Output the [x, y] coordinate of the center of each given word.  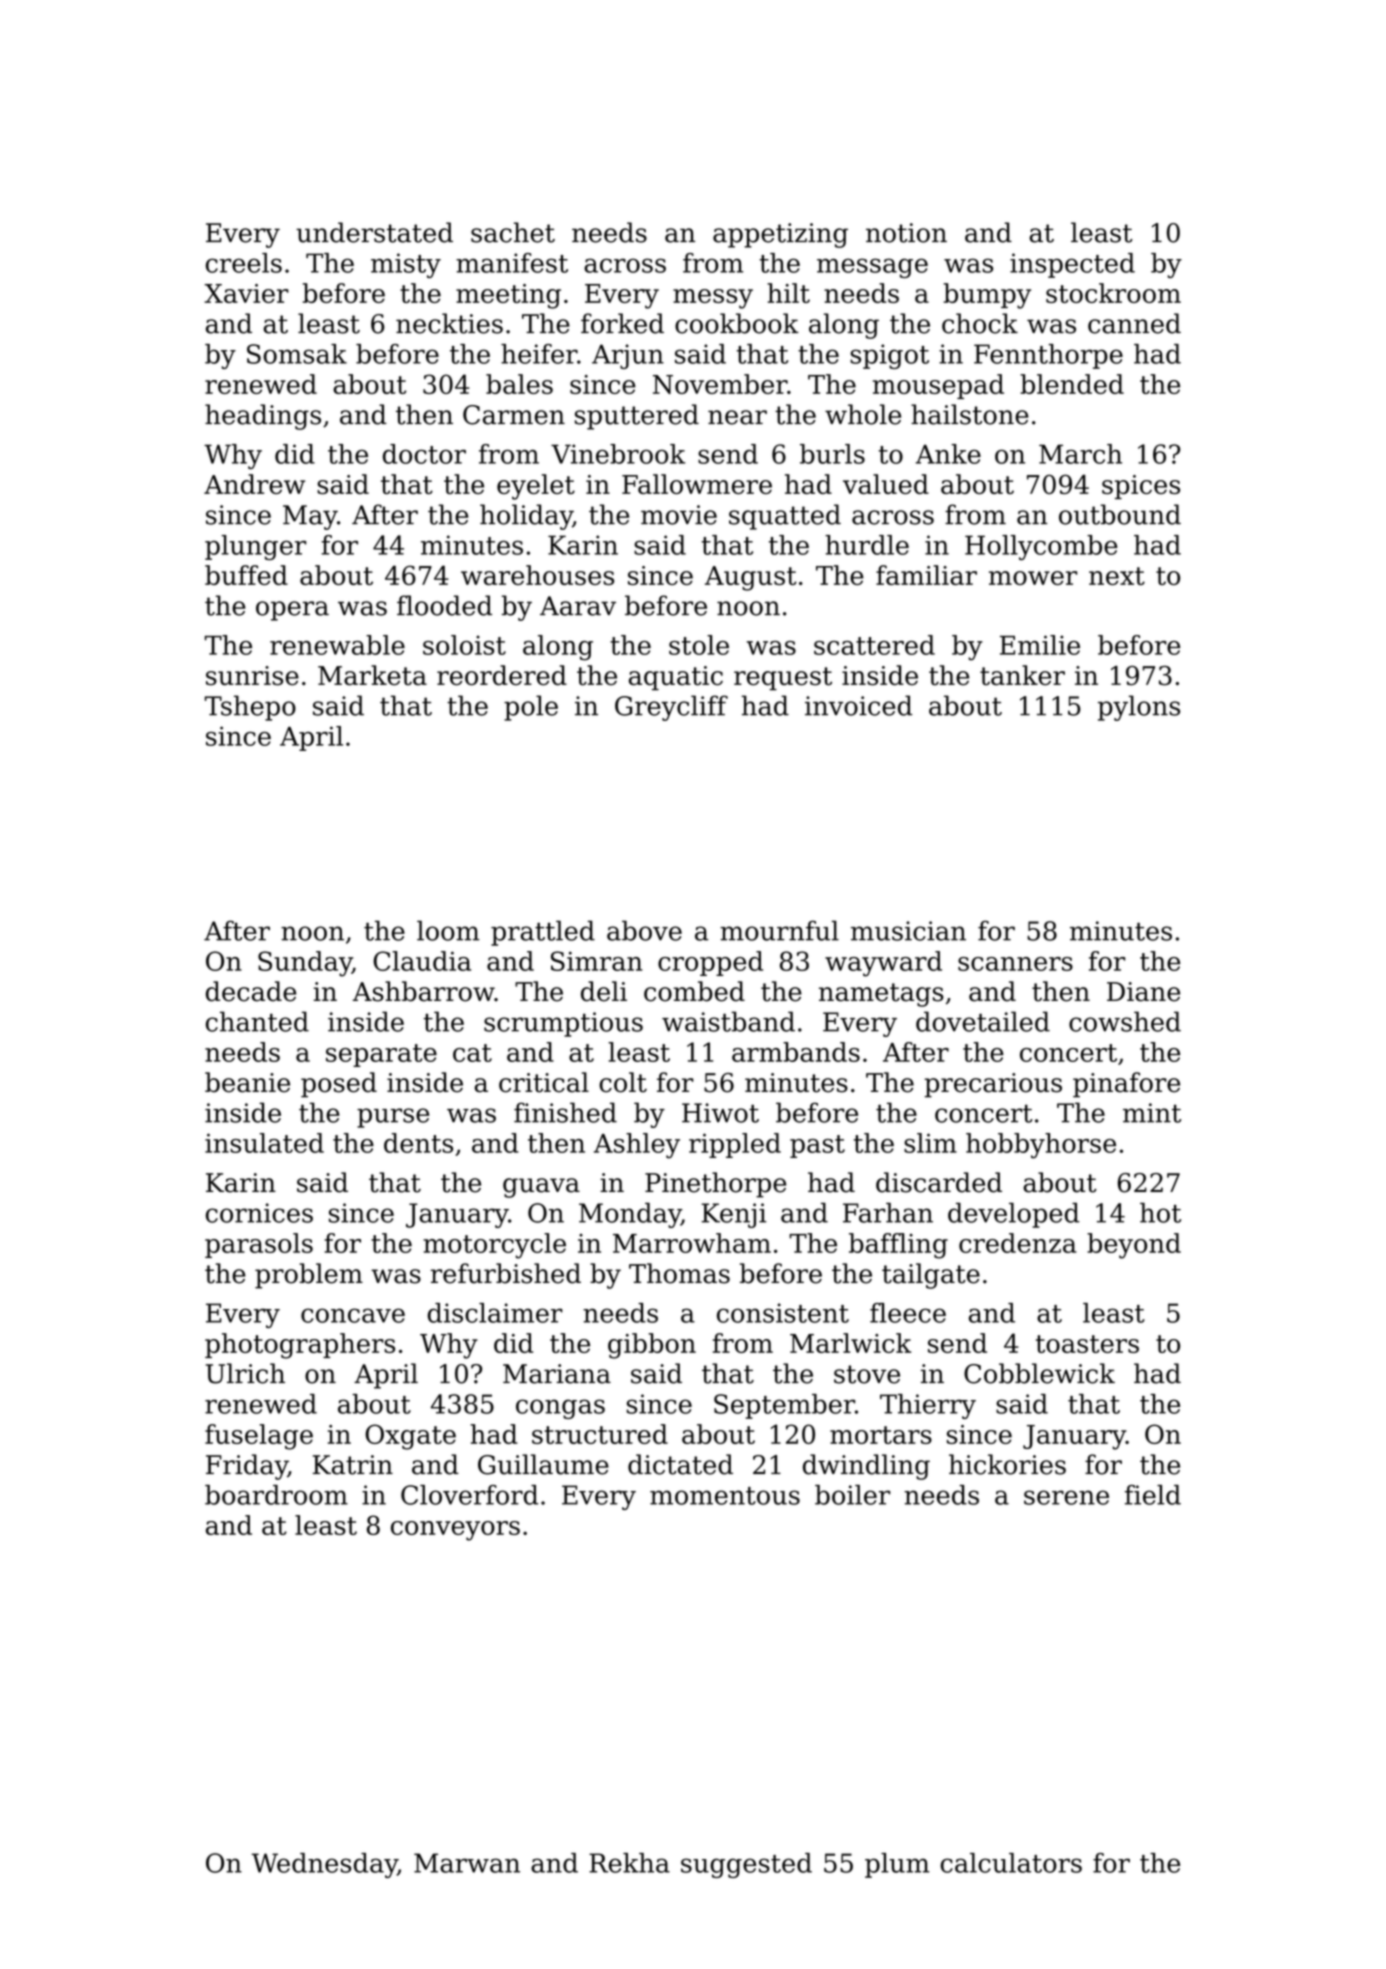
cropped [710, 963]
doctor [424, 454]
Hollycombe [1041, 547]
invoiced [859, 705]
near [737, 417]
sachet [513, 232]
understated [374, 232]
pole [531, 708]
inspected [1072, 265]
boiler [852, 1495]
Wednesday [325, 1865]
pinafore [1126, 1085]
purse [393, 1118]
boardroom [276, 1495]
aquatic [676, 678]
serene [1066, 1497]
